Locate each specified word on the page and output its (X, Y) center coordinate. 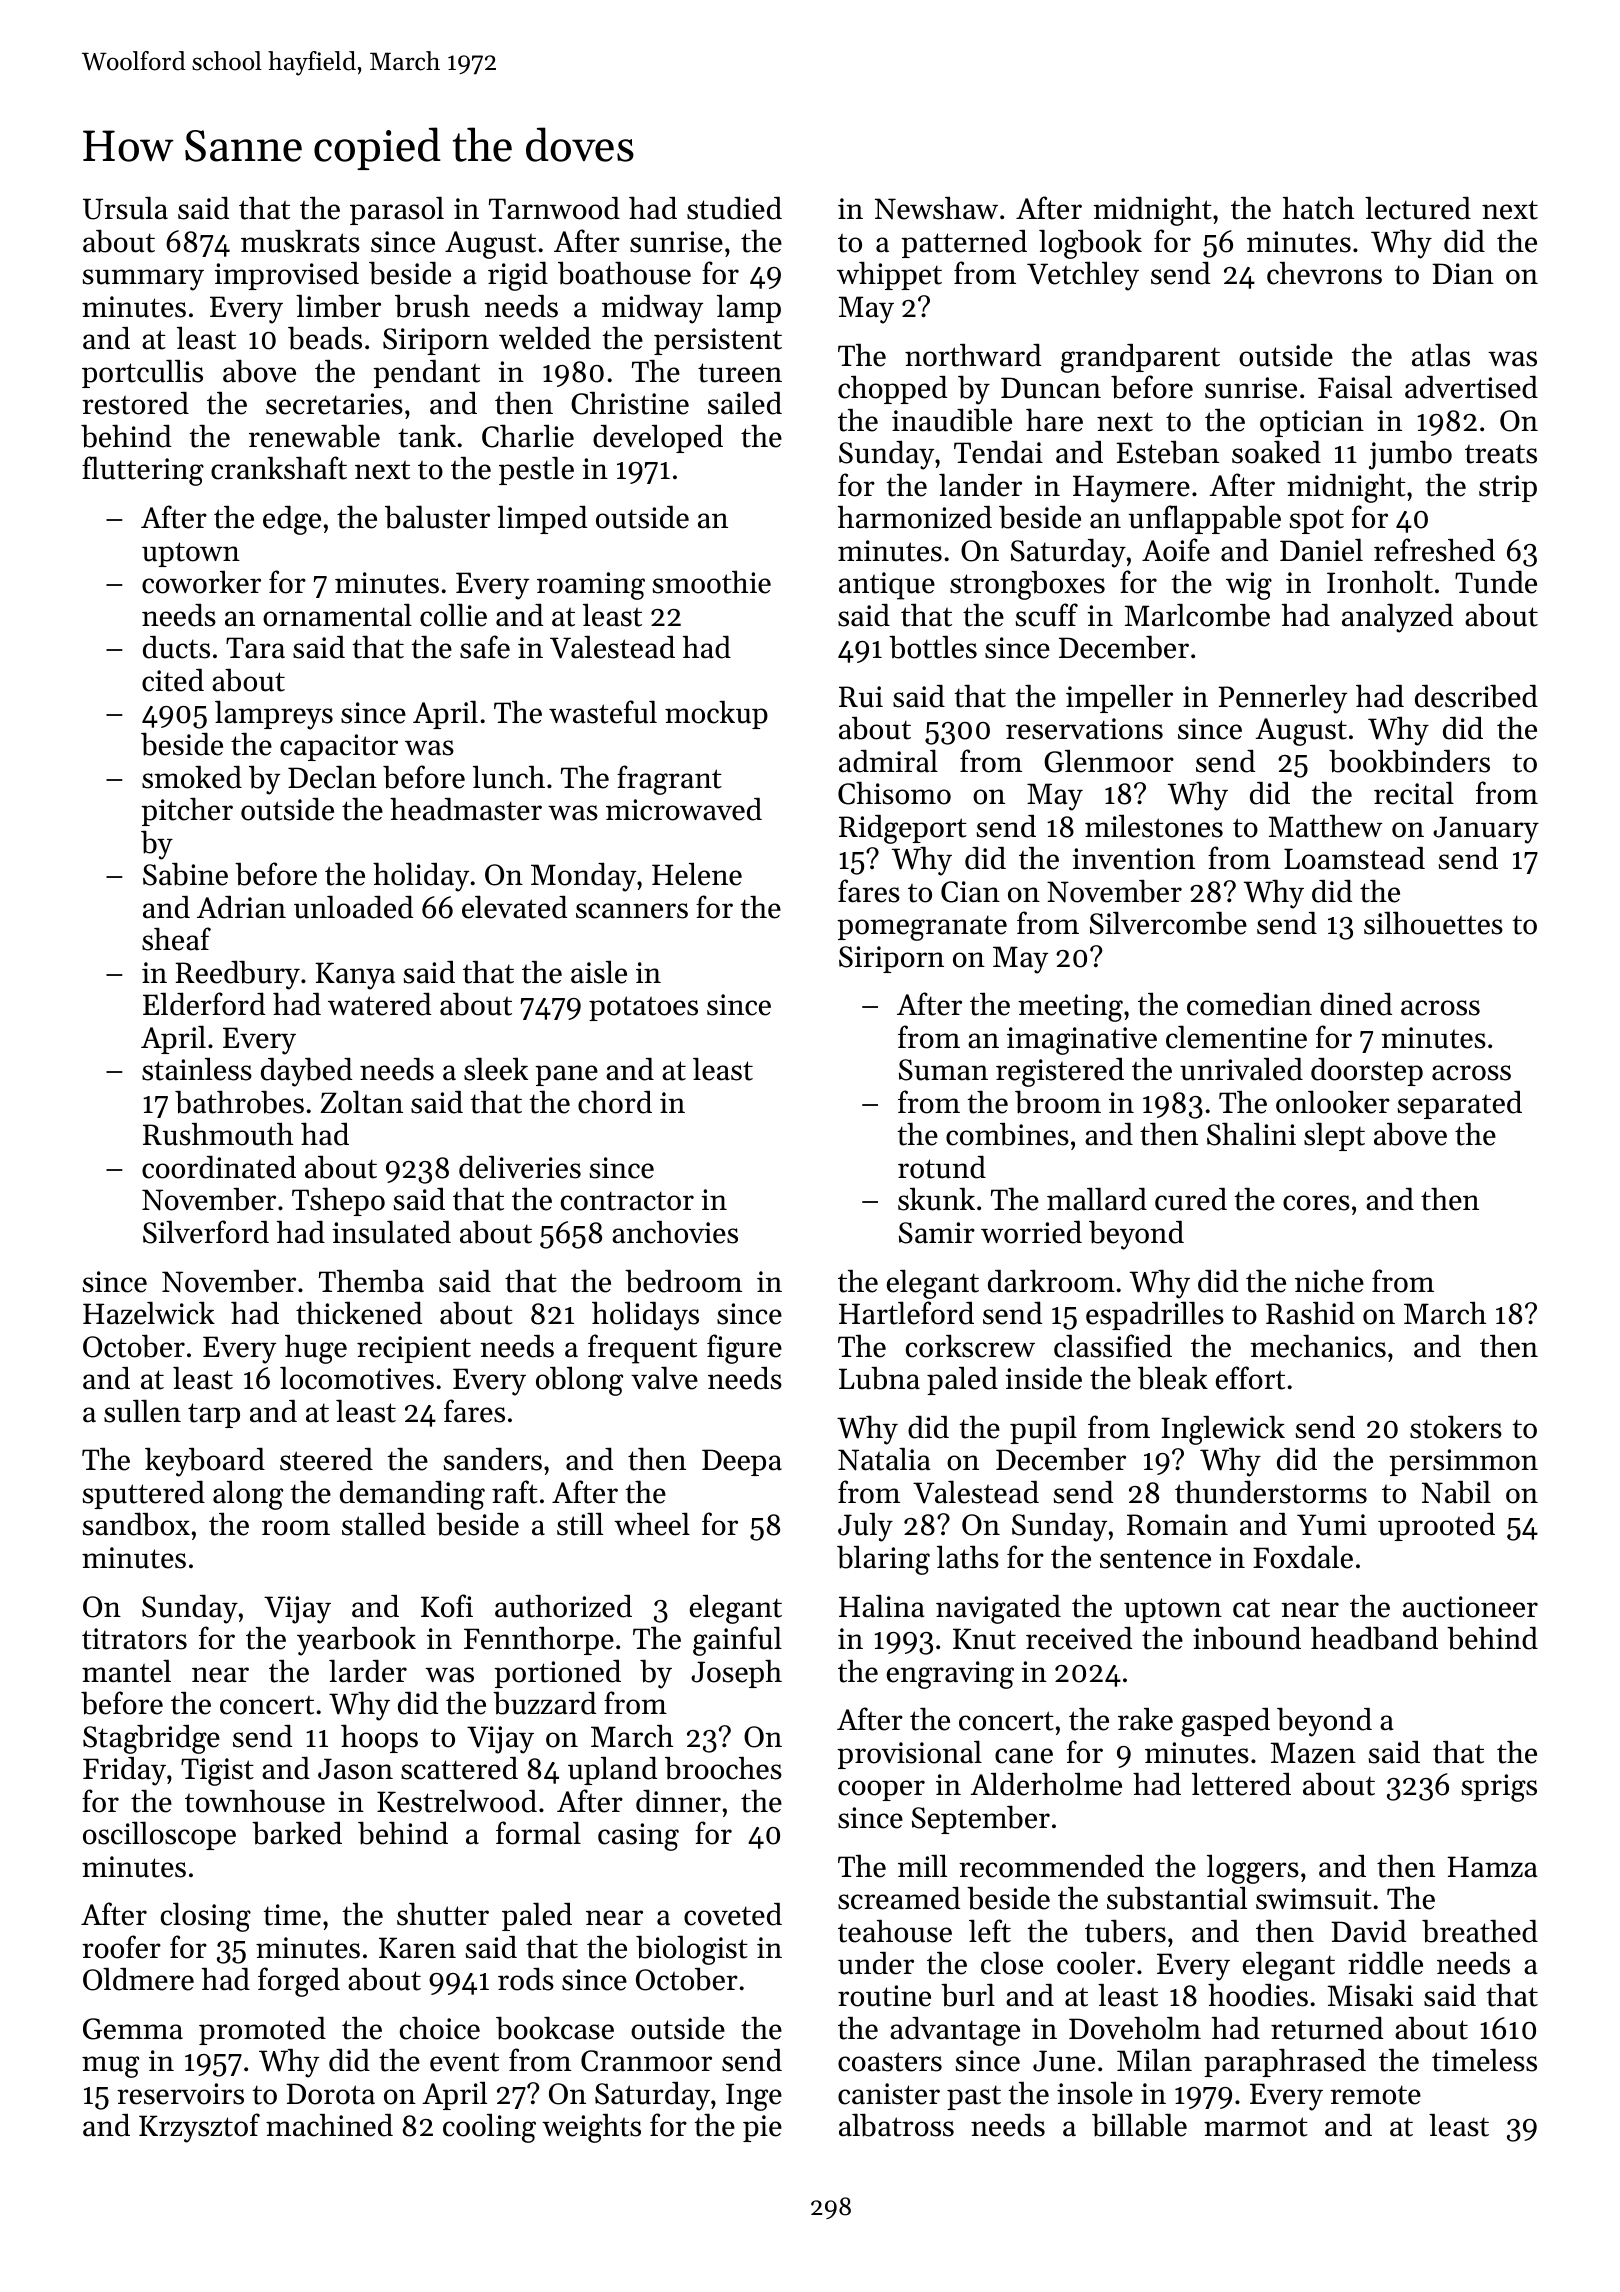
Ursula (125, 208)
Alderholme (1046, 1784)
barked (297, 1833)
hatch (1318, 208)
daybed (306, 1072)
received (1079, 1638)
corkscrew (970, 1346)
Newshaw (936, 208)
